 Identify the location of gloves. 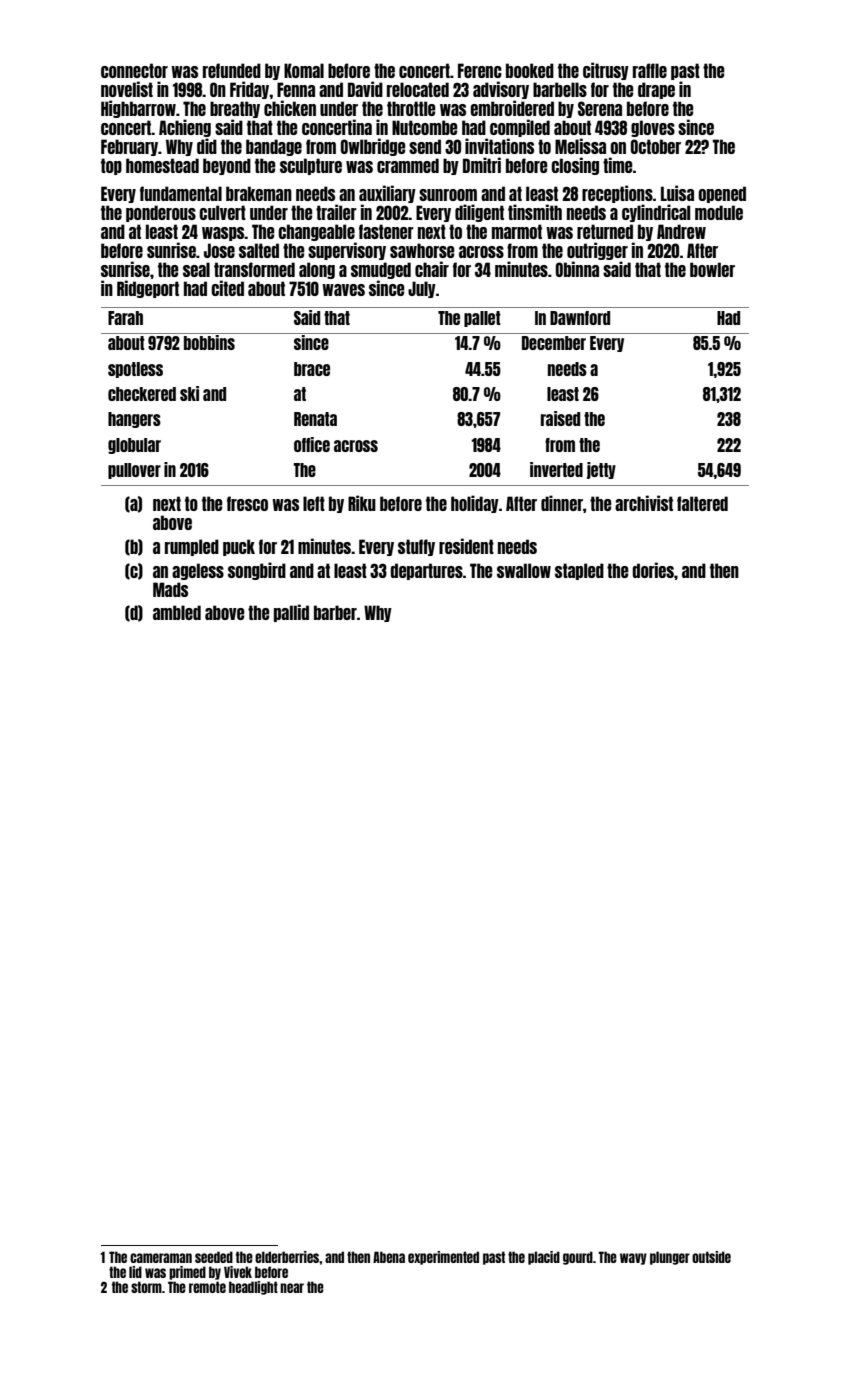
(653, 128).
